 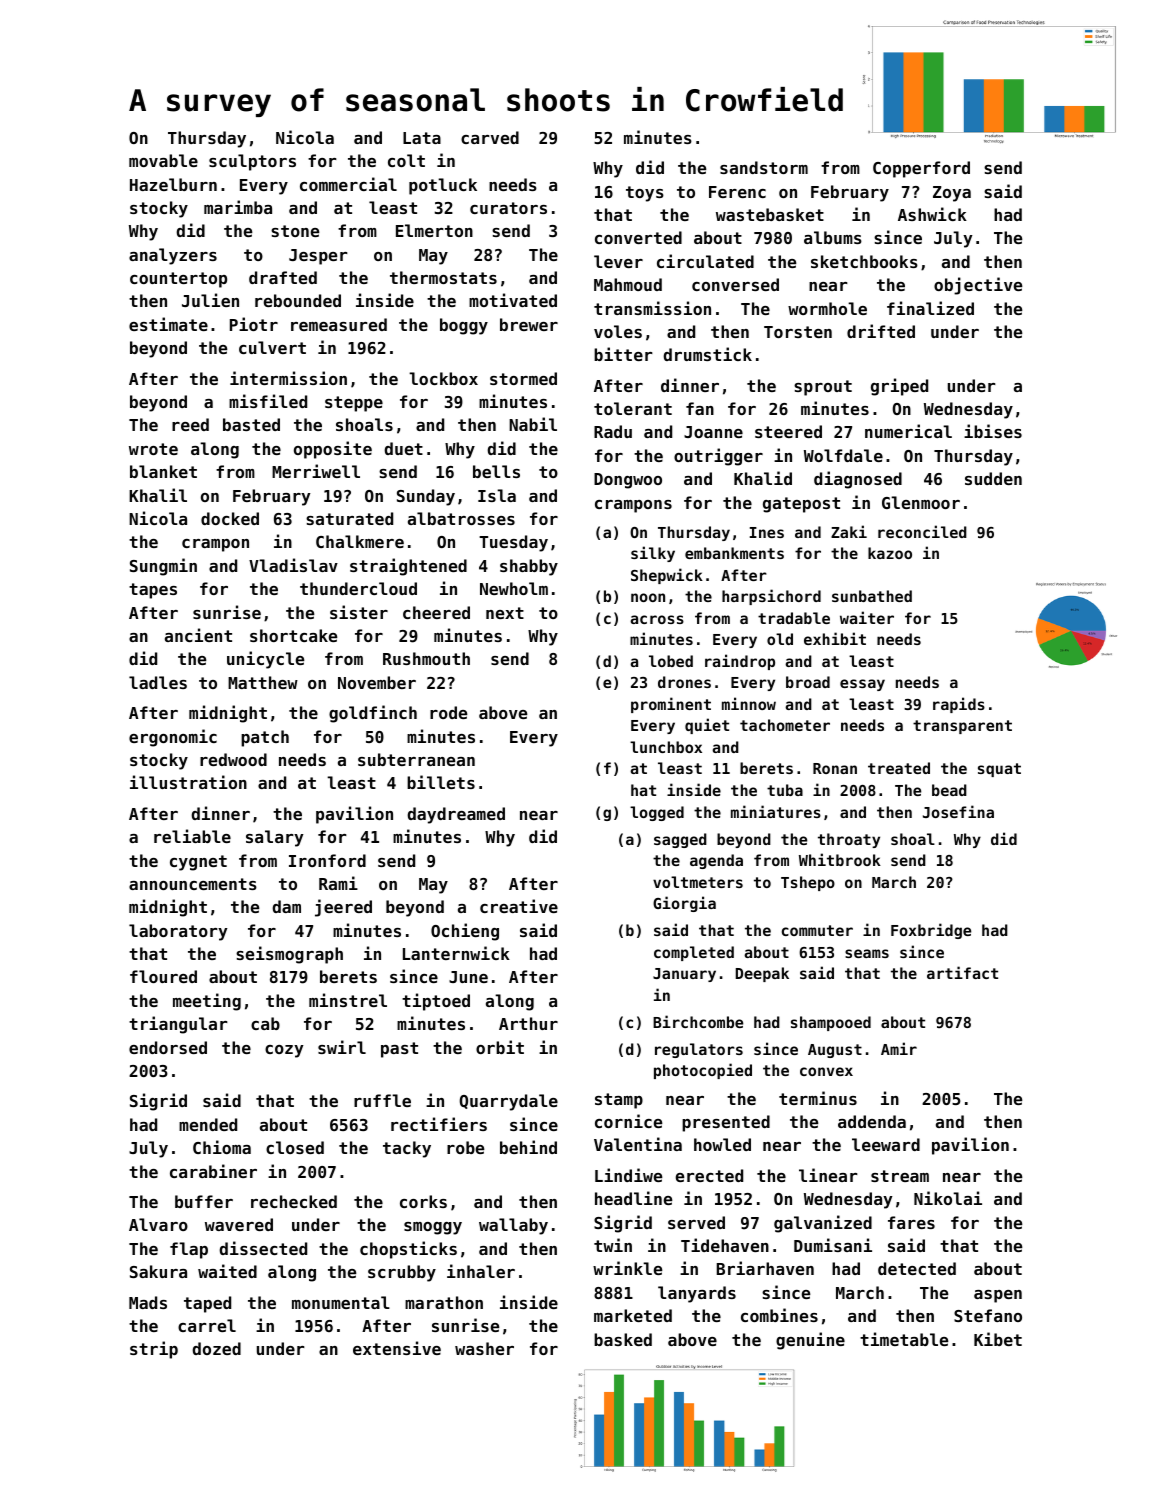 What do you see at coordinates (623, 1339) in the image?
I see `basked` at bounding box center [623, 1339].
